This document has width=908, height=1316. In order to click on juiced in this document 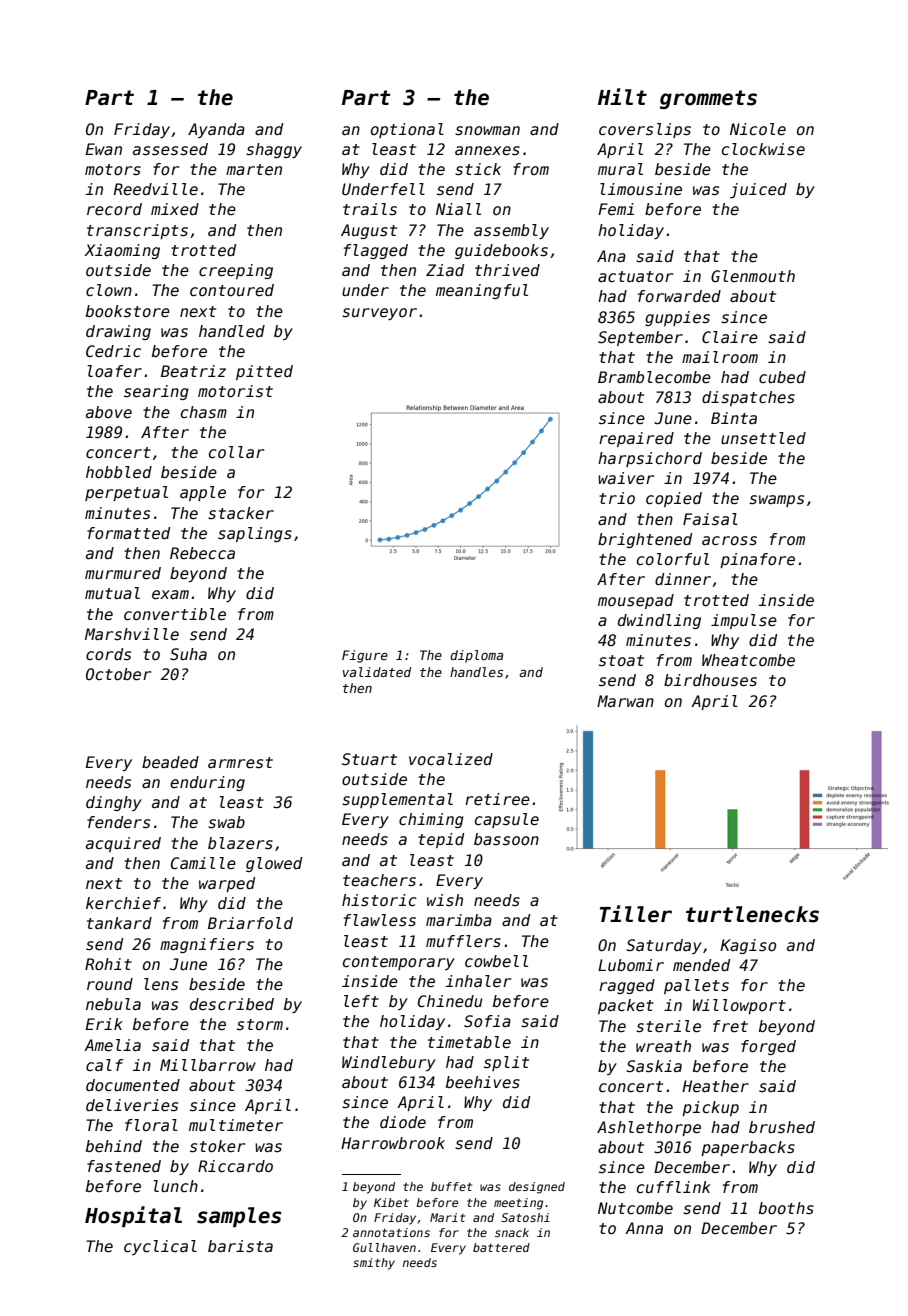, I will do `click(758, 190)`.
